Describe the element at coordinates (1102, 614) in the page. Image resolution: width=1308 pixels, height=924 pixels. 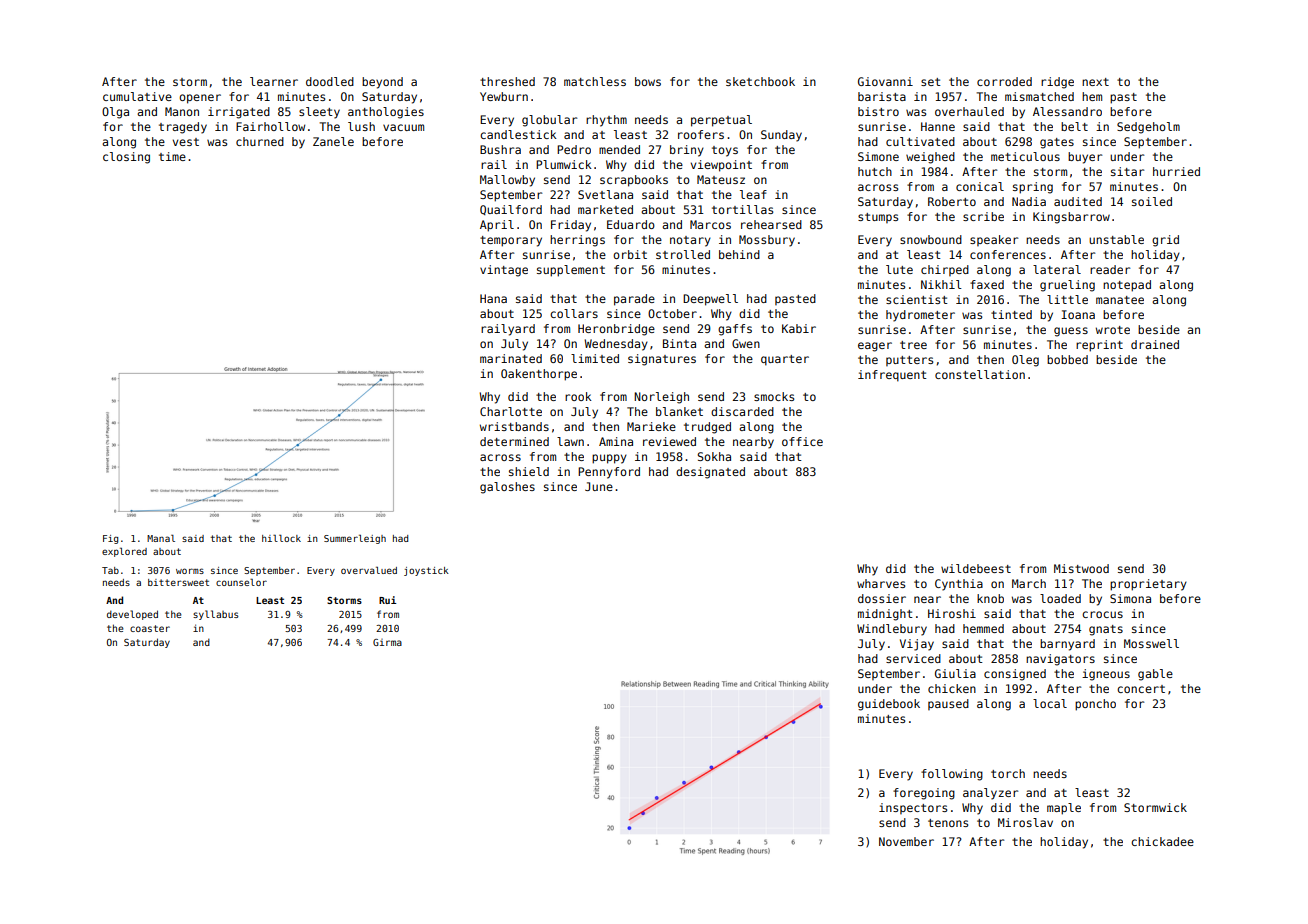
I see `crocus` at that location.
